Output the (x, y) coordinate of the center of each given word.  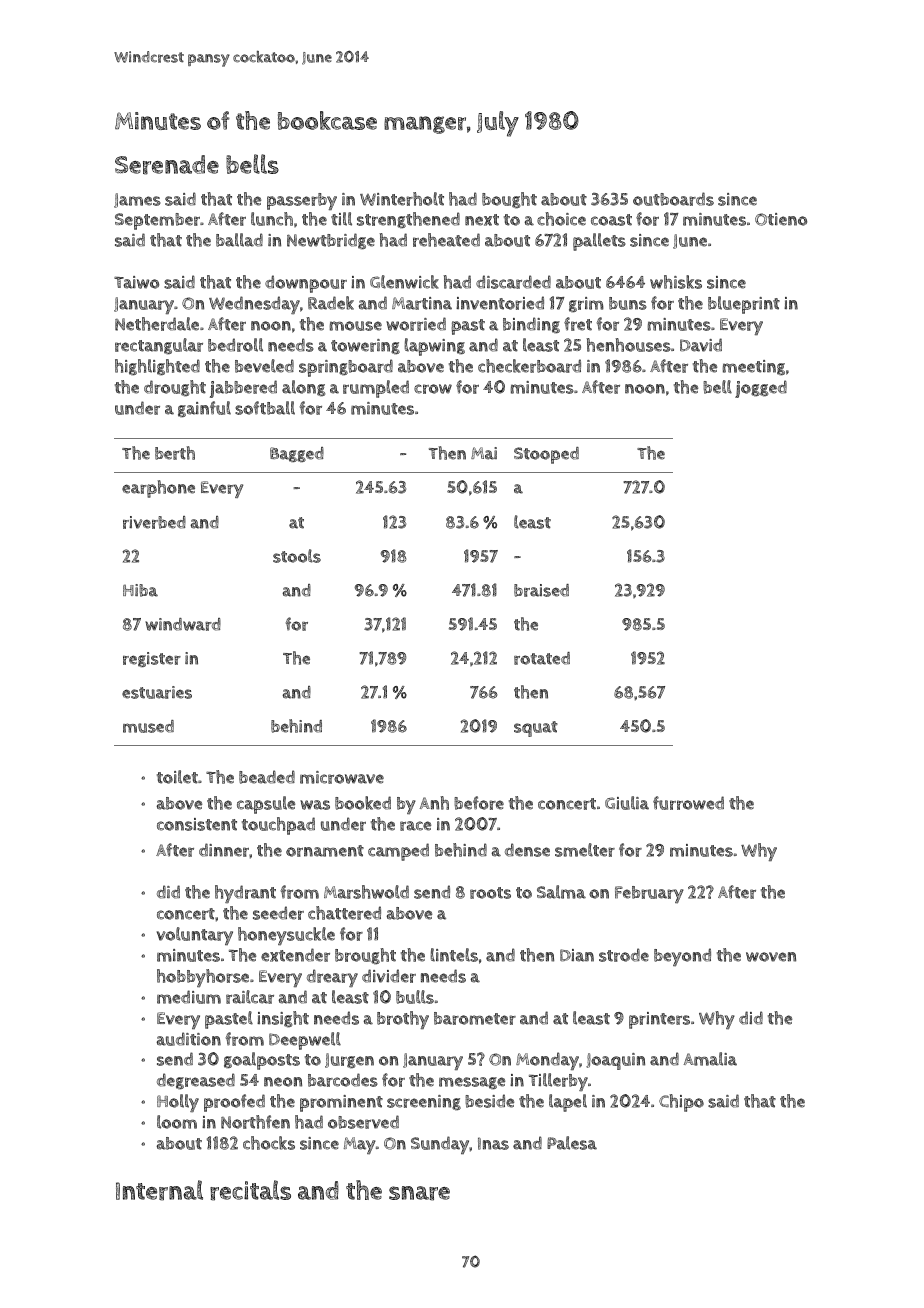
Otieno (781, 219)
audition (189, 1039)
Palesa (572, 1143)
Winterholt (402, 199)
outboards (673, 199)
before (479, 803)
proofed (234, 1103)
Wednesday (254, 305)
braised (541, 590)
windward (183, 624)
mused (148, 726)
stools (297, 556)
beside (489, 1101)
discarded (513, 282)
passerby (302, 201)
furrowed (688, 803)
